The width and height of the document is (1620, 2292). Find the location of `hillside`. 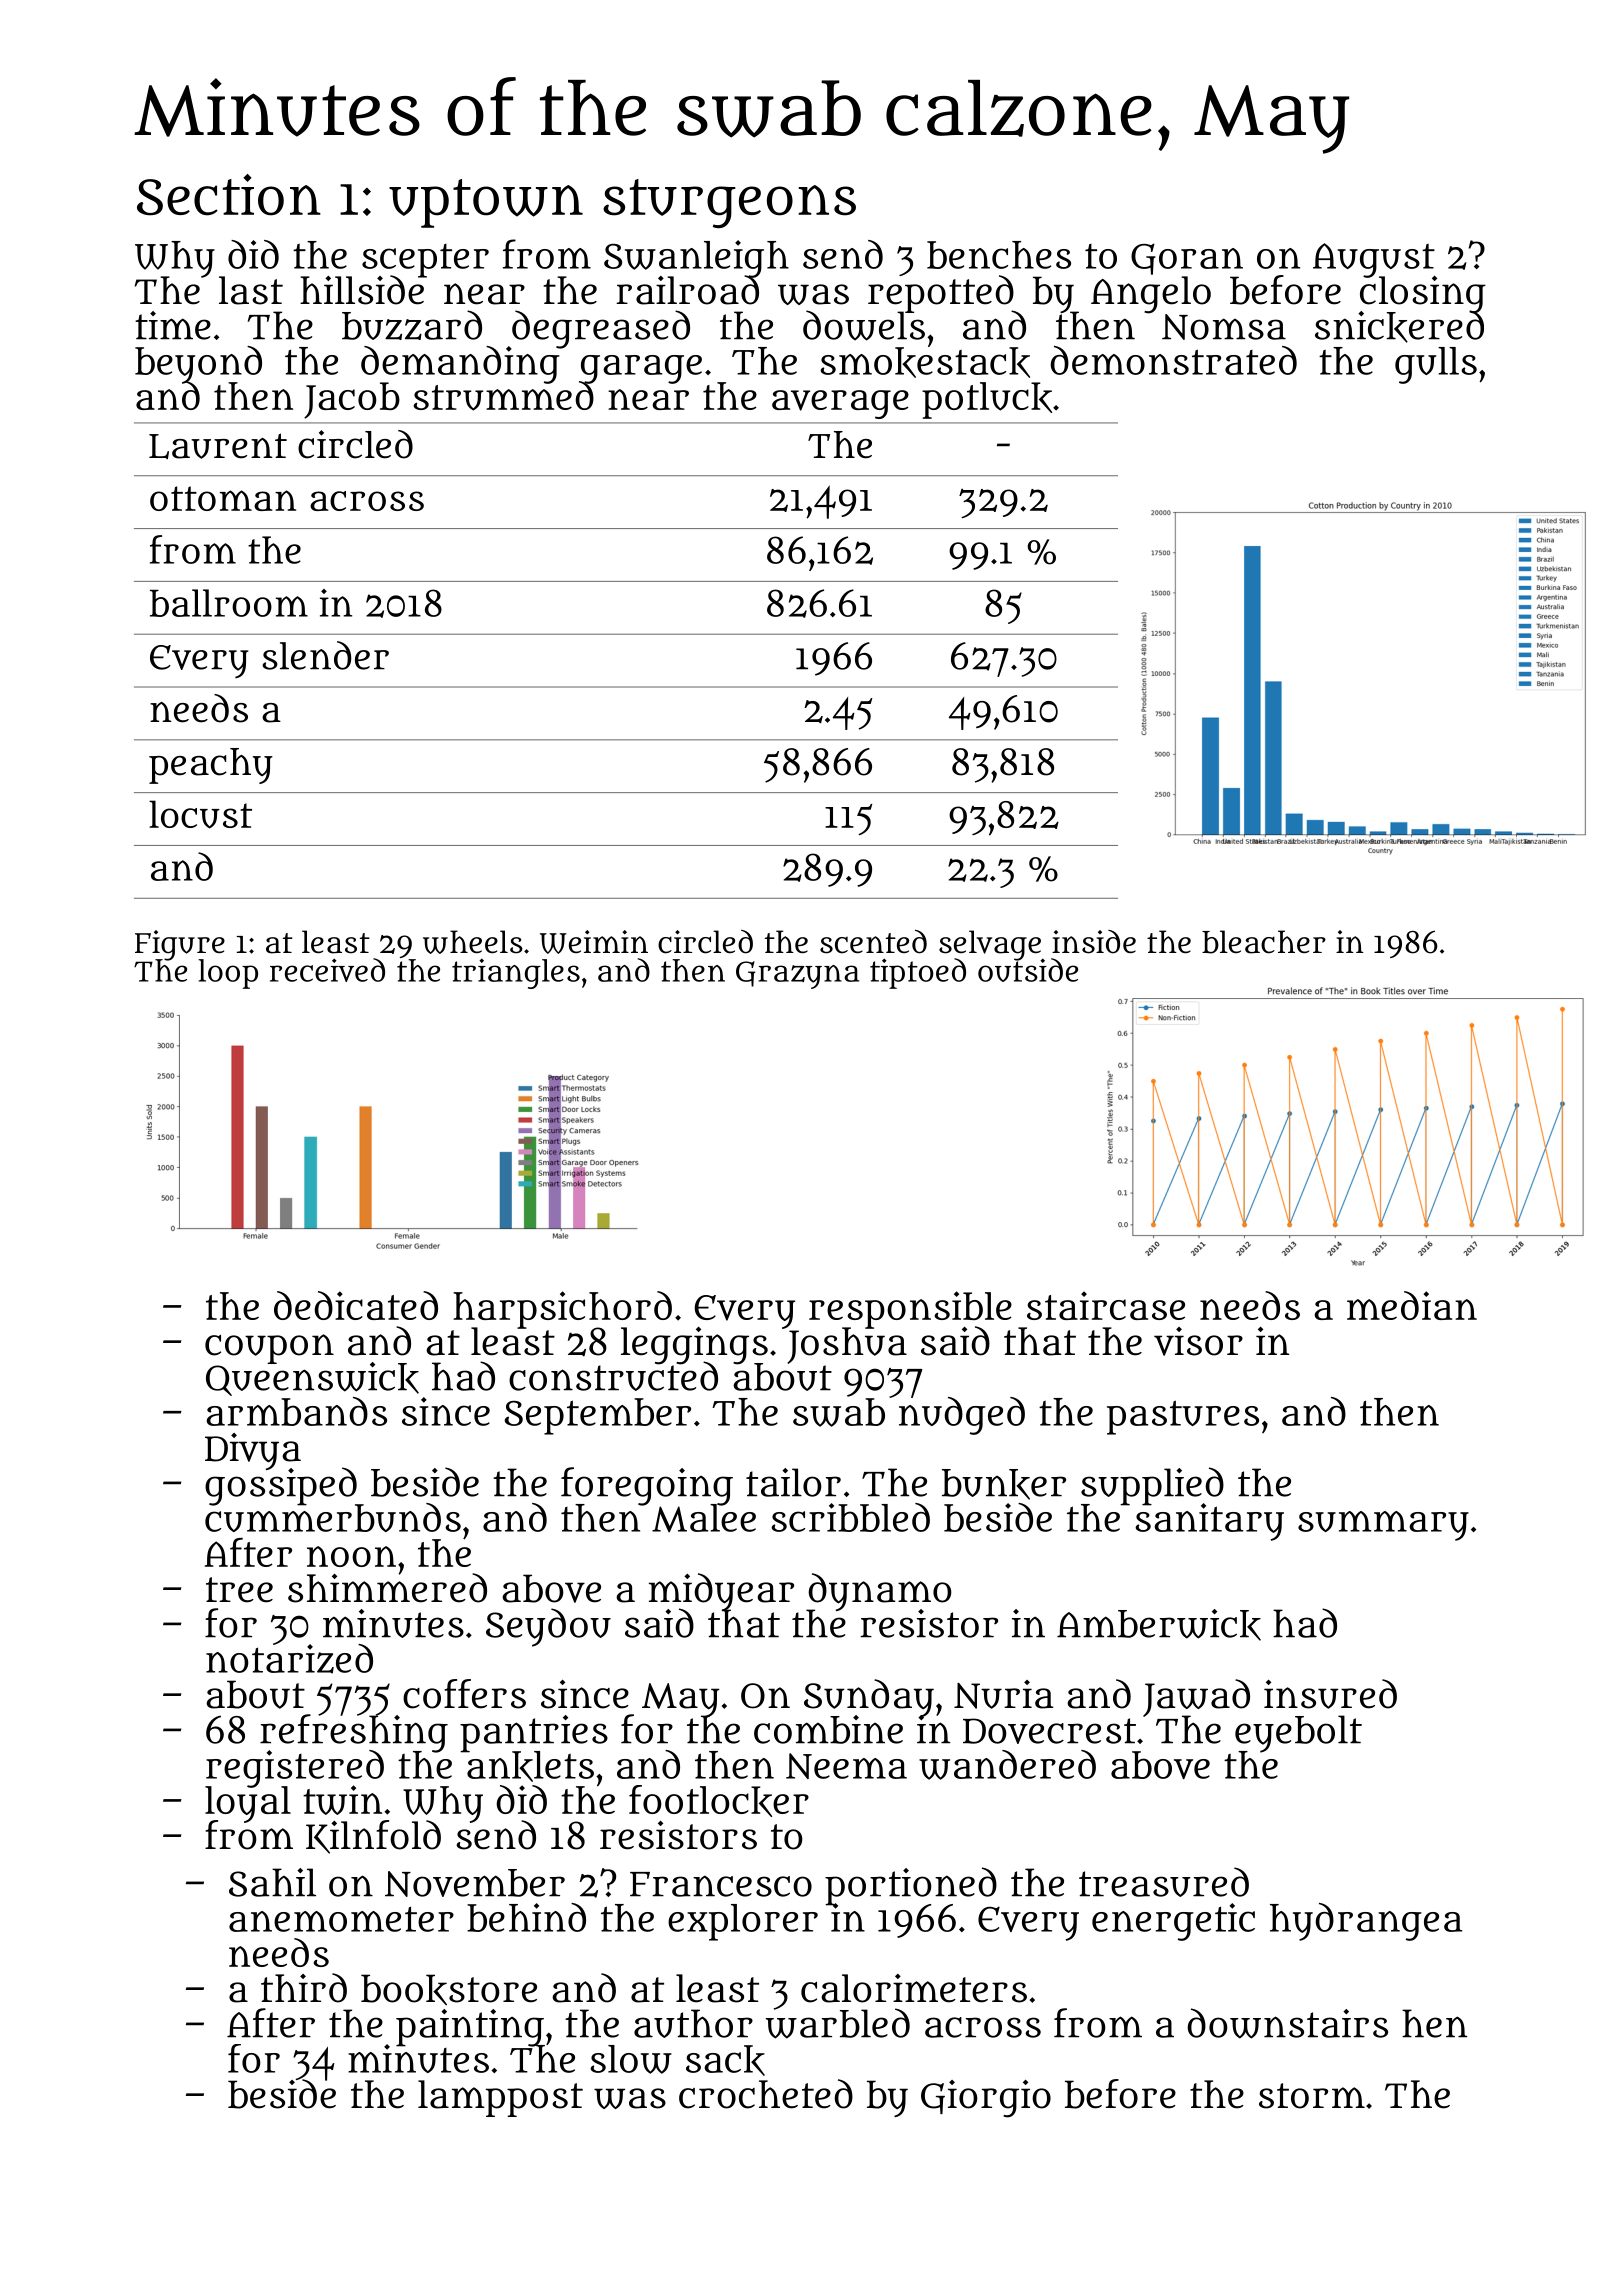

hillside is located at coordinates (363, 290).
